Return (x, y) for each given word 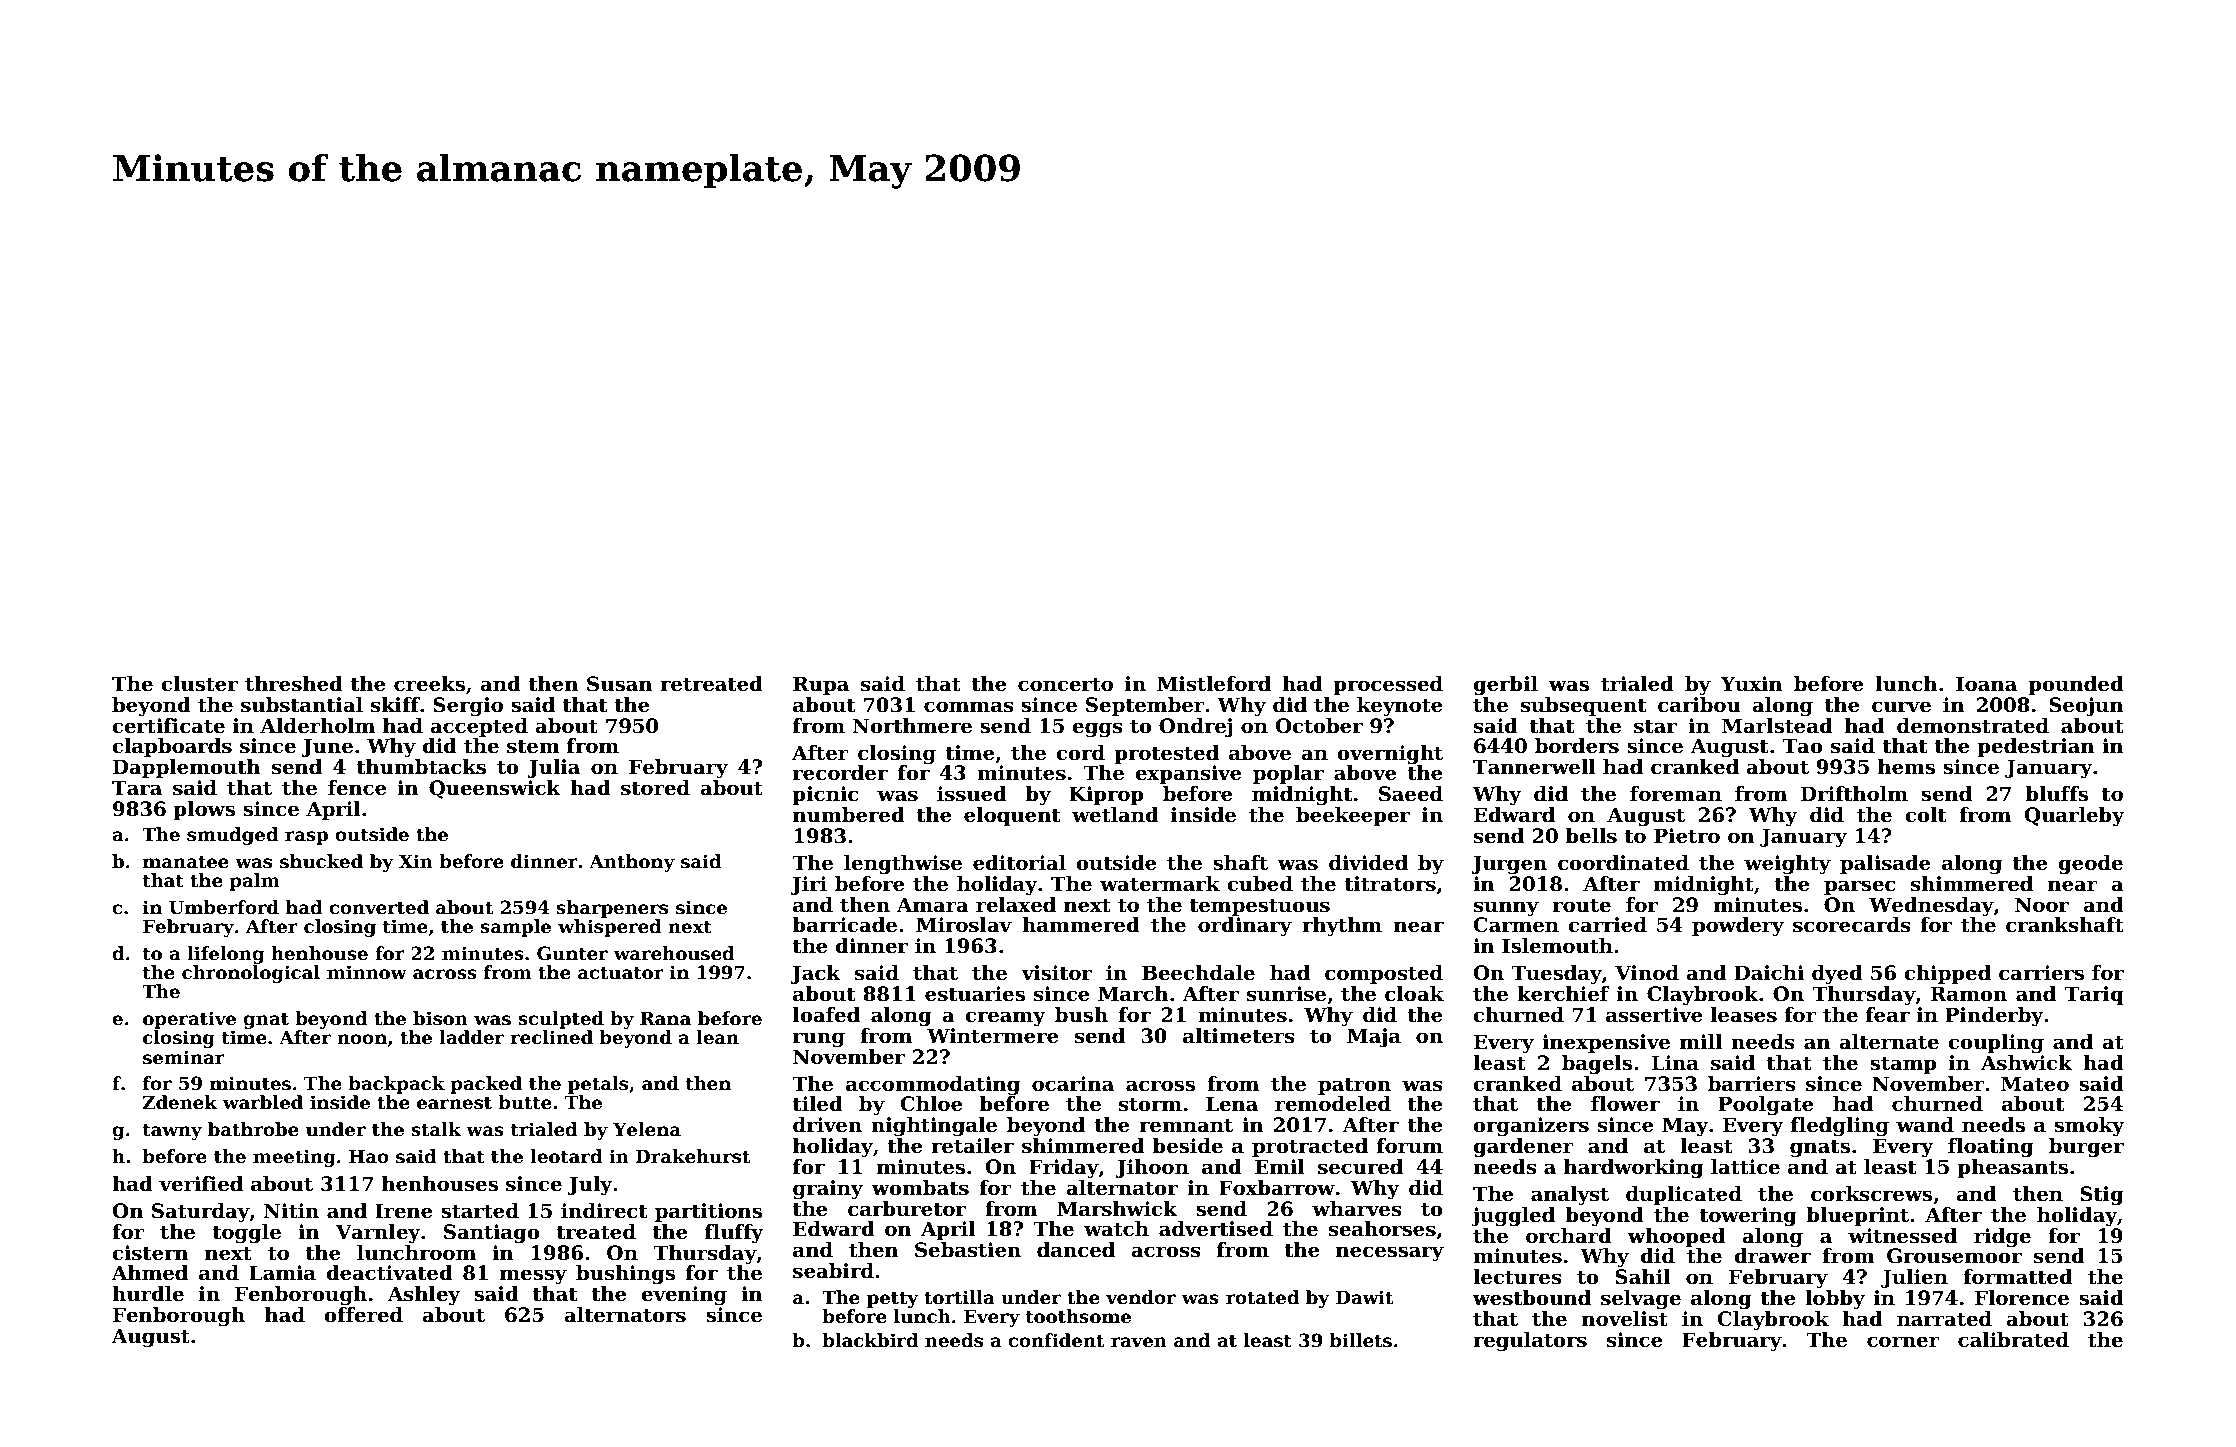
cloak (1414, 994)
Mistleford (1214, 684)
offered (363, 1315)
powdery (1738, 927)
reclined (552, 1037)
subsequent (1584, 706)
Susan (620, 684)
